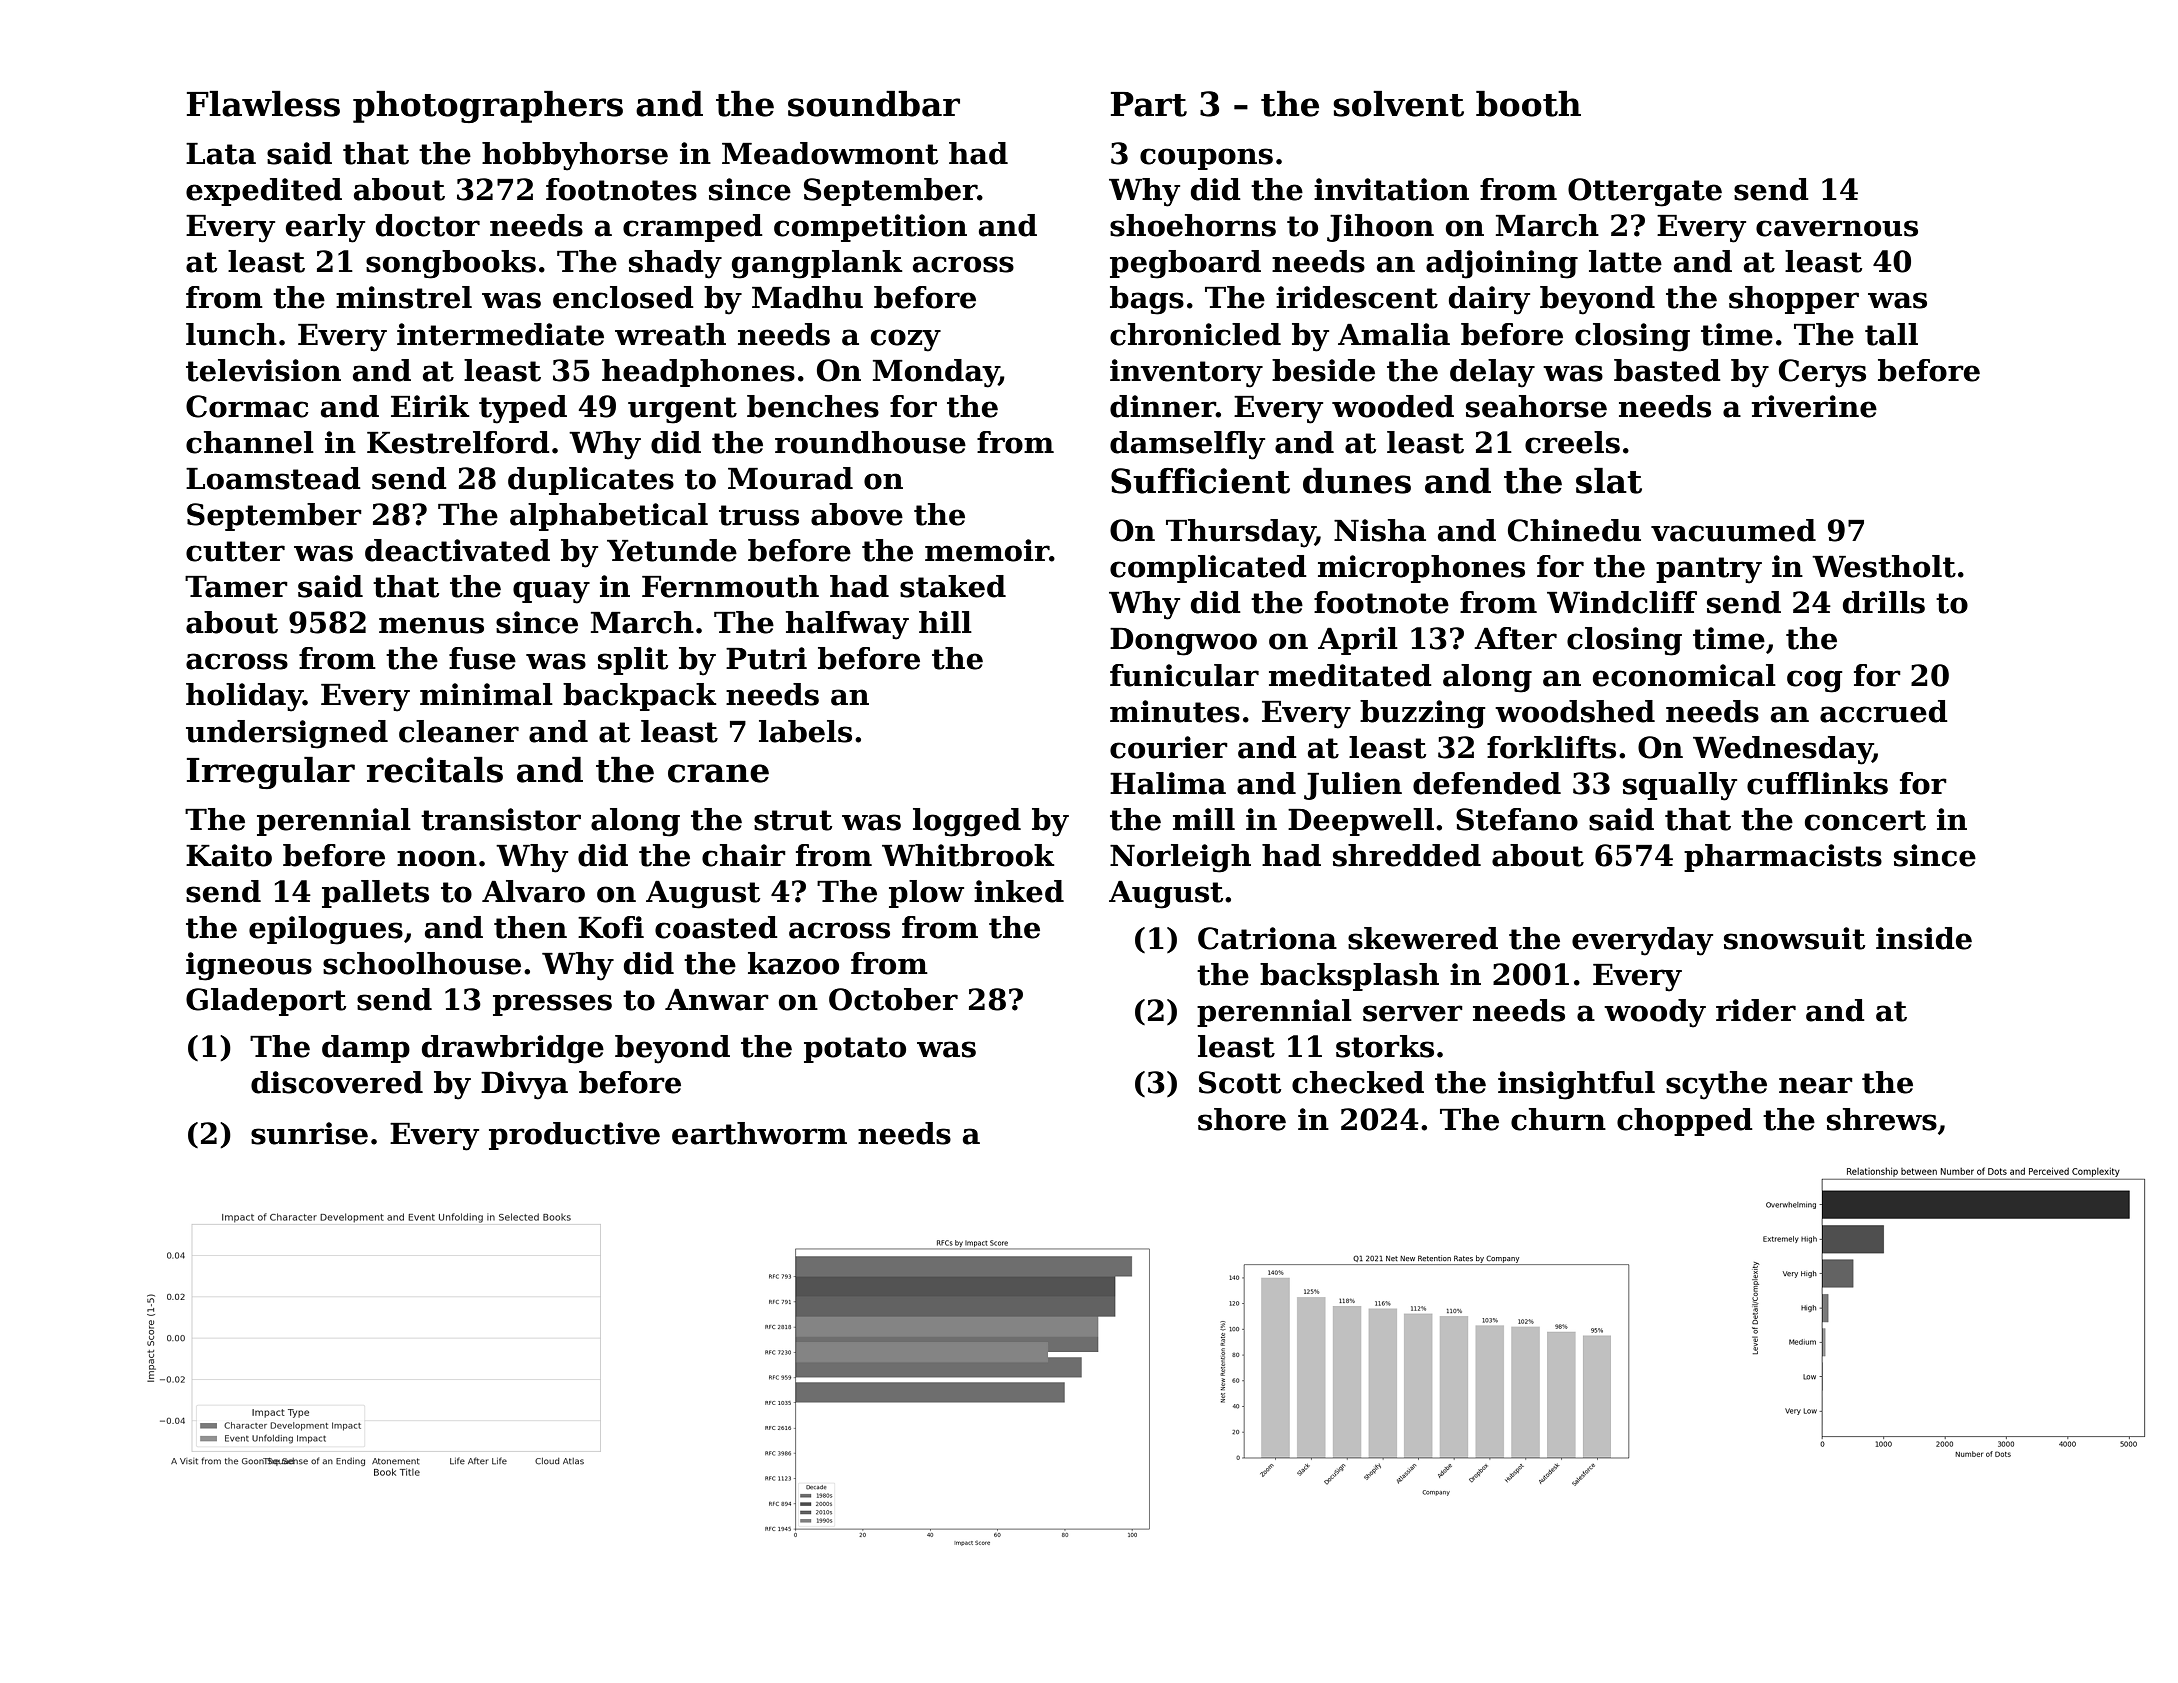  Describe the element at coordinates (1422, 714) in the screenshot. I see `buzzing` at that location.
